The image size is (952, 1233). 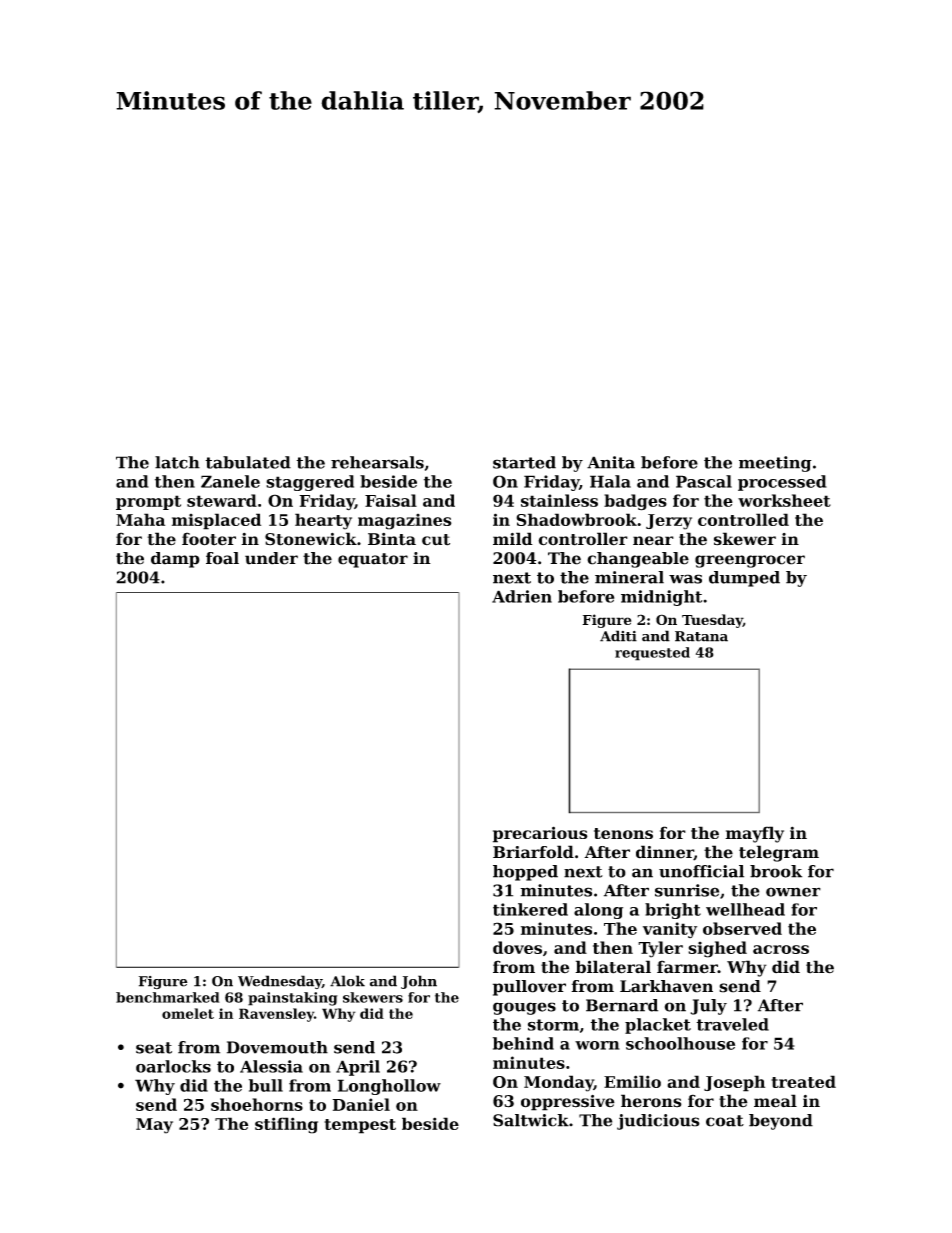 What do you see at coordinates (781, 1122) in the image?
I see `beyond` at bounding box center [781, 1122].
